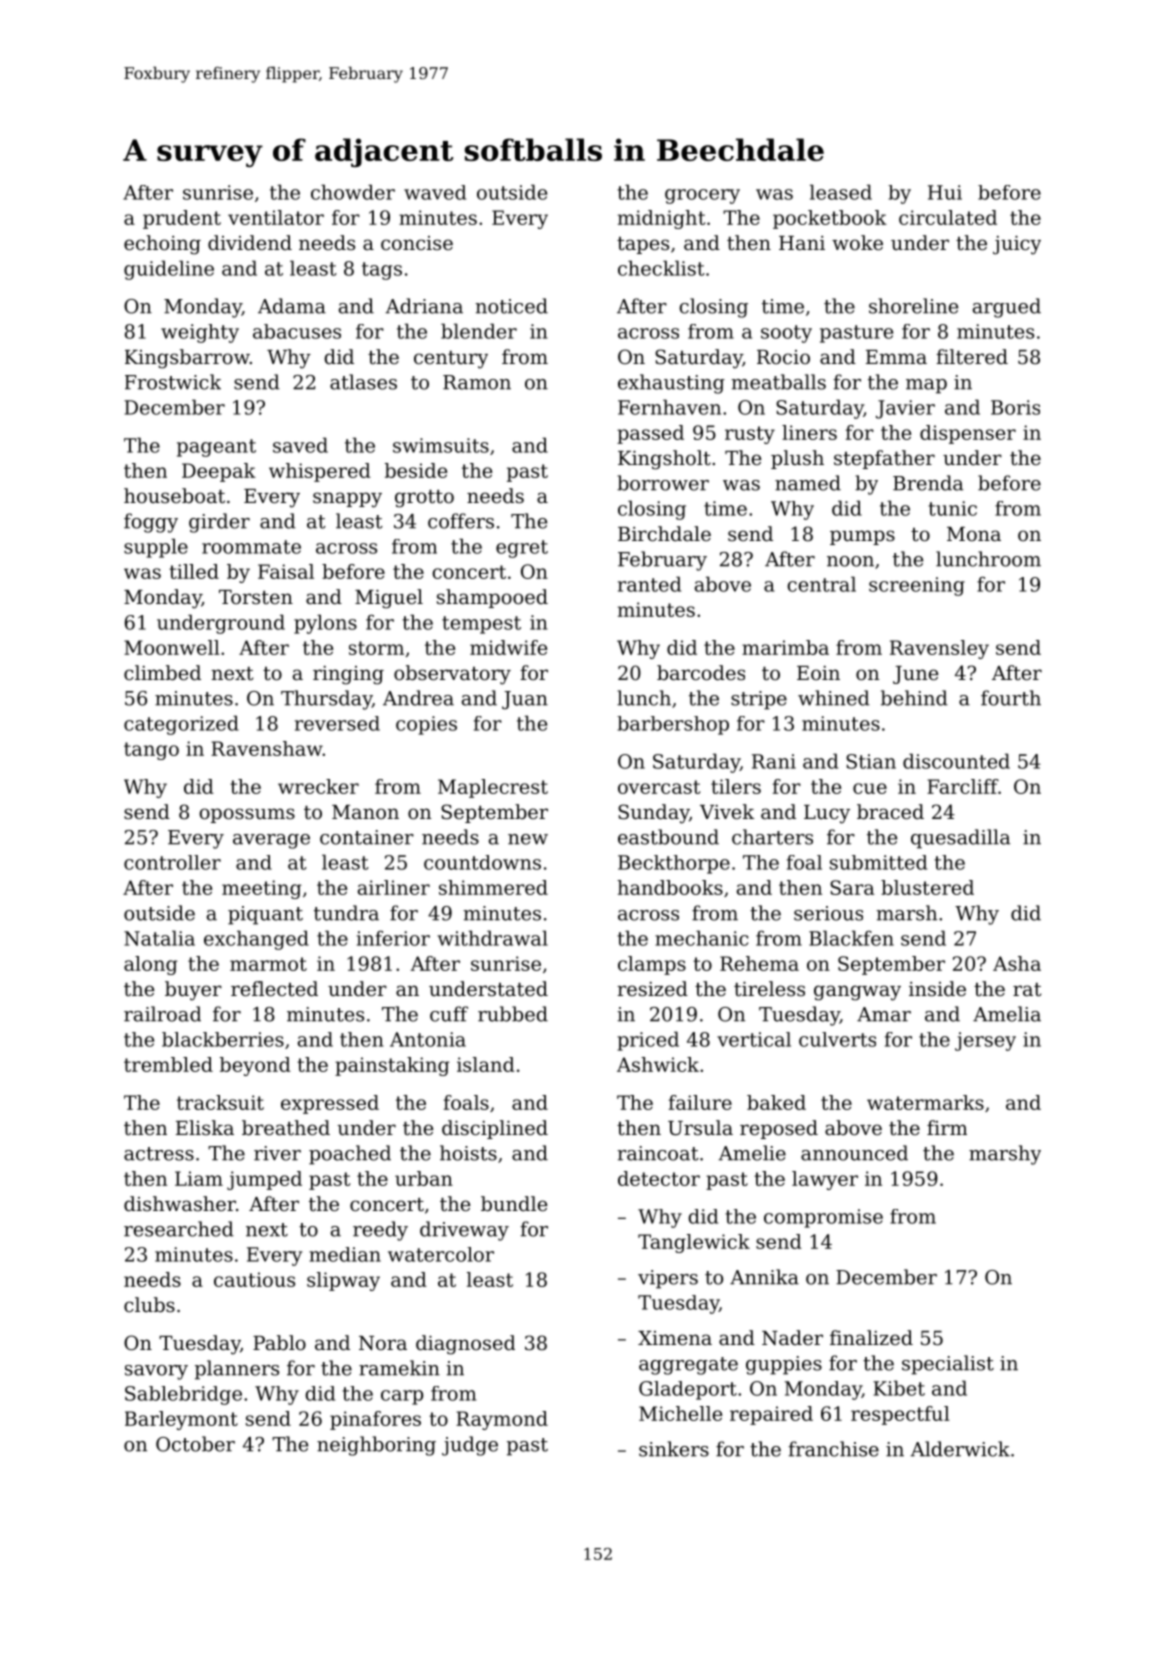 The width and height of the screenshot is (1165, 1654). Describe the element at coordinates (292, 306) in the screenshot. I see `Adama` at that location.
